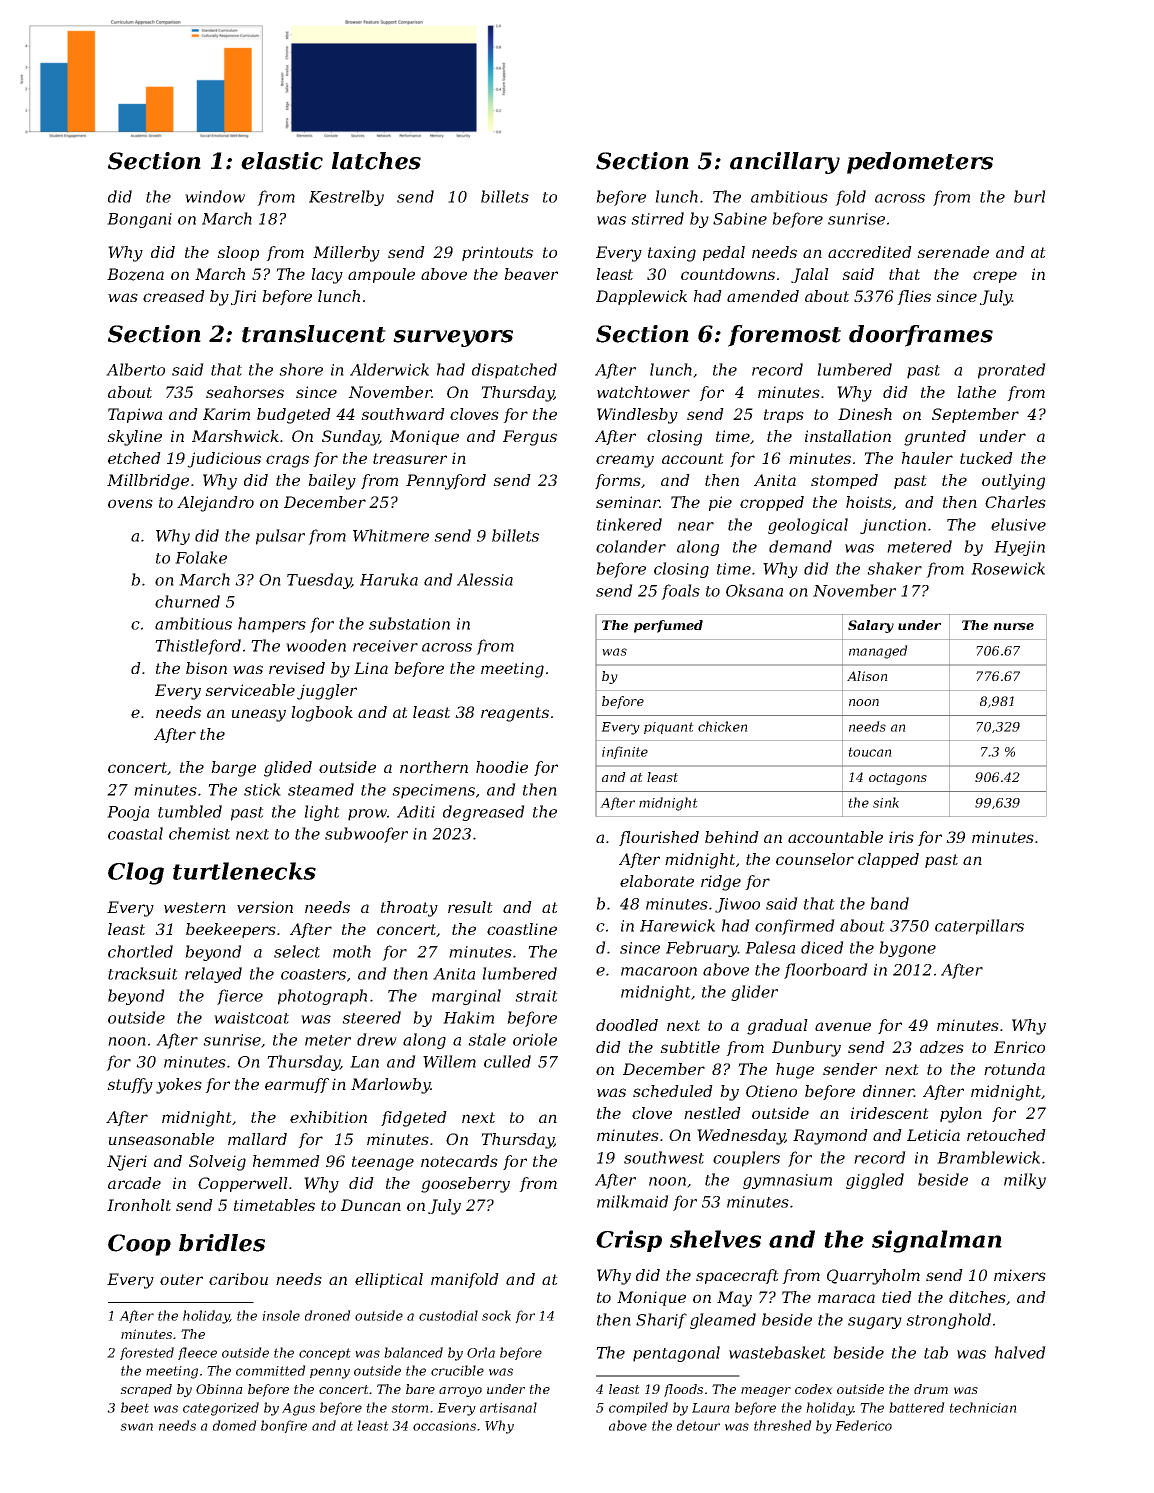 The width and height of the image is (1154, 1493). I want to click on reagents, so click(515, 714).
